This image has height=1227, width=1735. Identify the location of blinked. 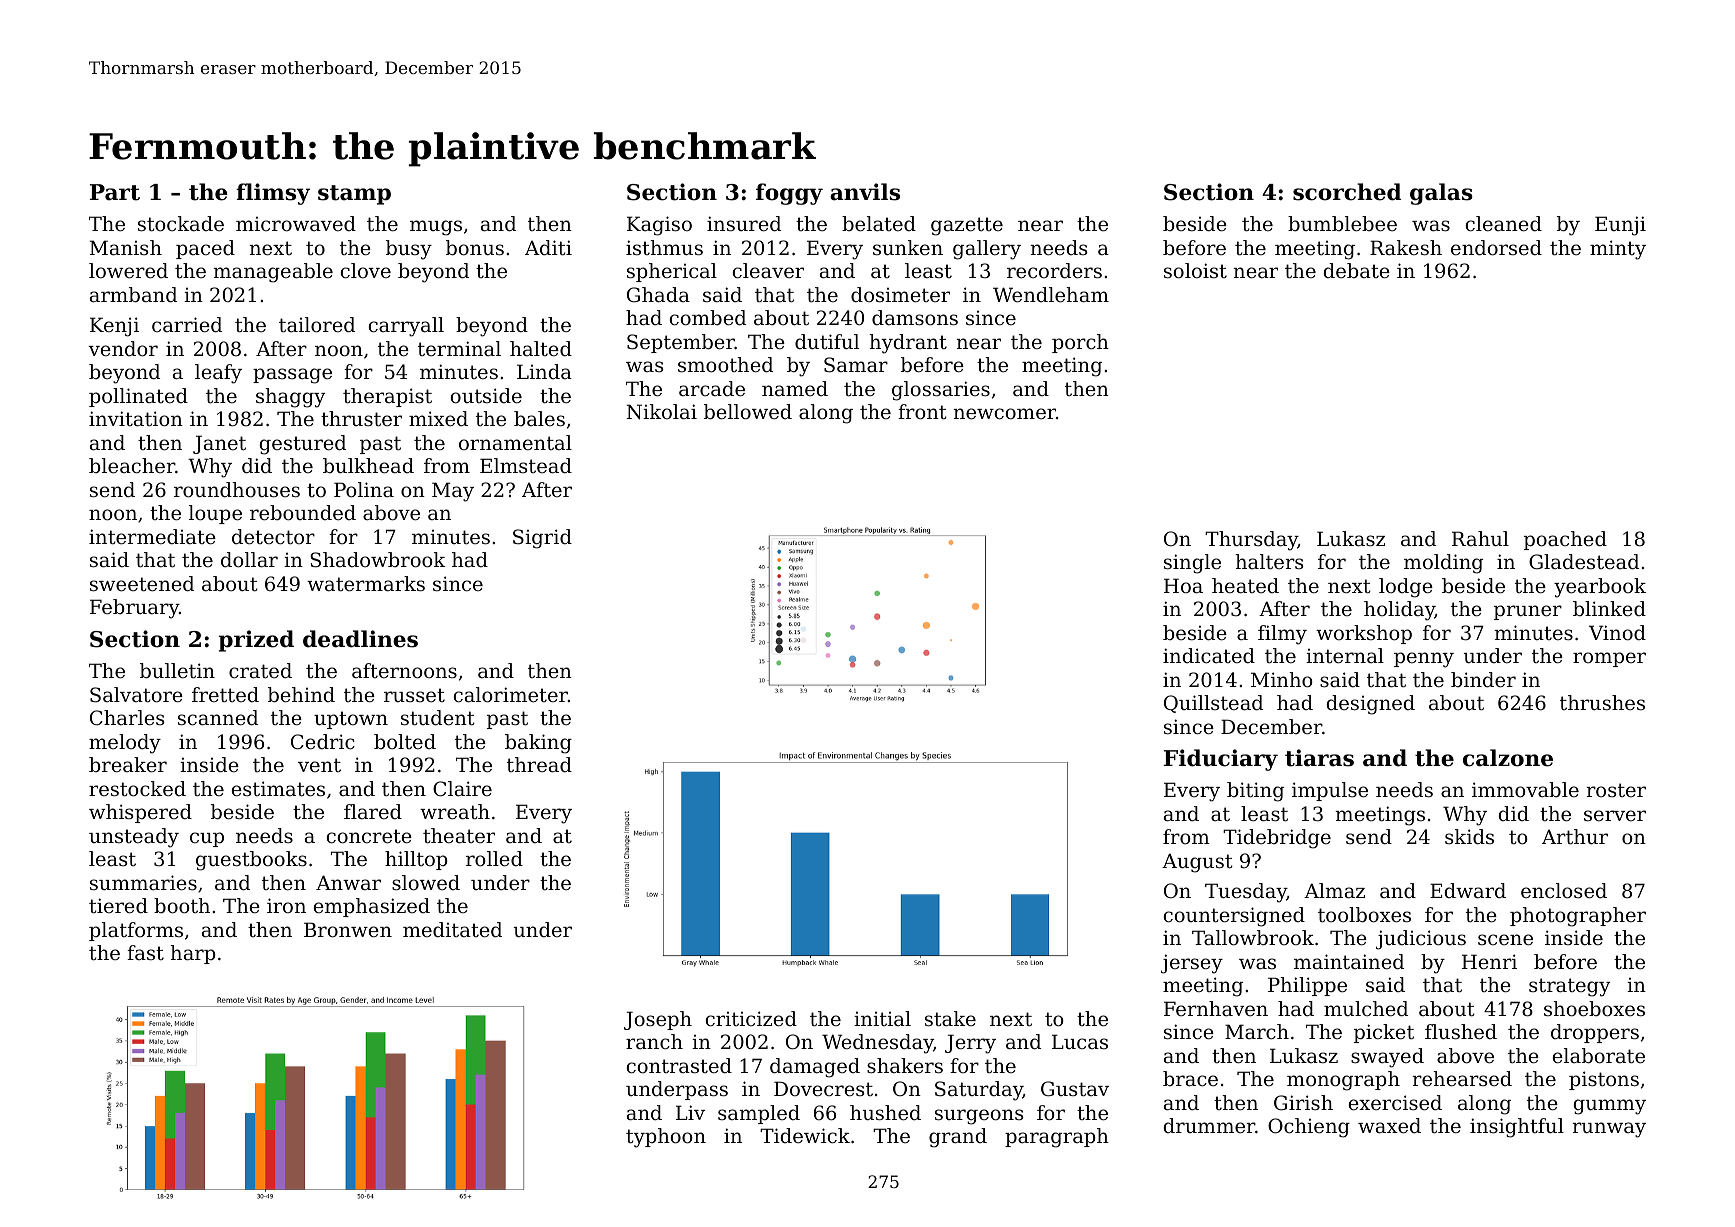
(1609, 609).
